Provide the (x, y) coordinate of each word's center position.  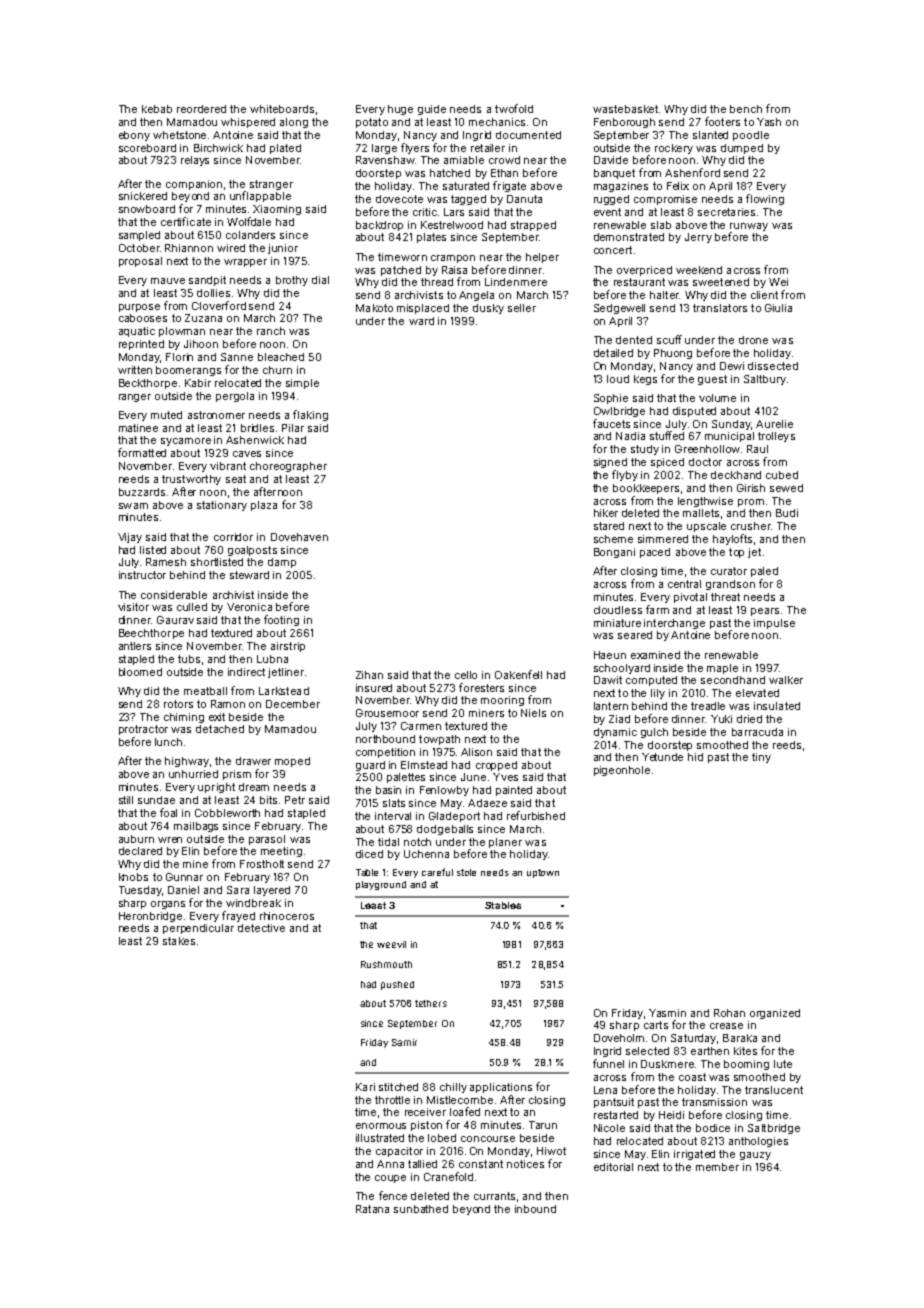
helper (542, 258)
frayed (238, 916)
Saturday (693, 1039)
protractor (143, 730)
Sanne (237, 357)
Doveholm (619, 1038)
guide (432, 110)
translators (720, 308)
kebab (157, 109)
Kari (365, 1087)
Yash (769, 122)
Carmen (421, 726)
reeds (787, 745)
